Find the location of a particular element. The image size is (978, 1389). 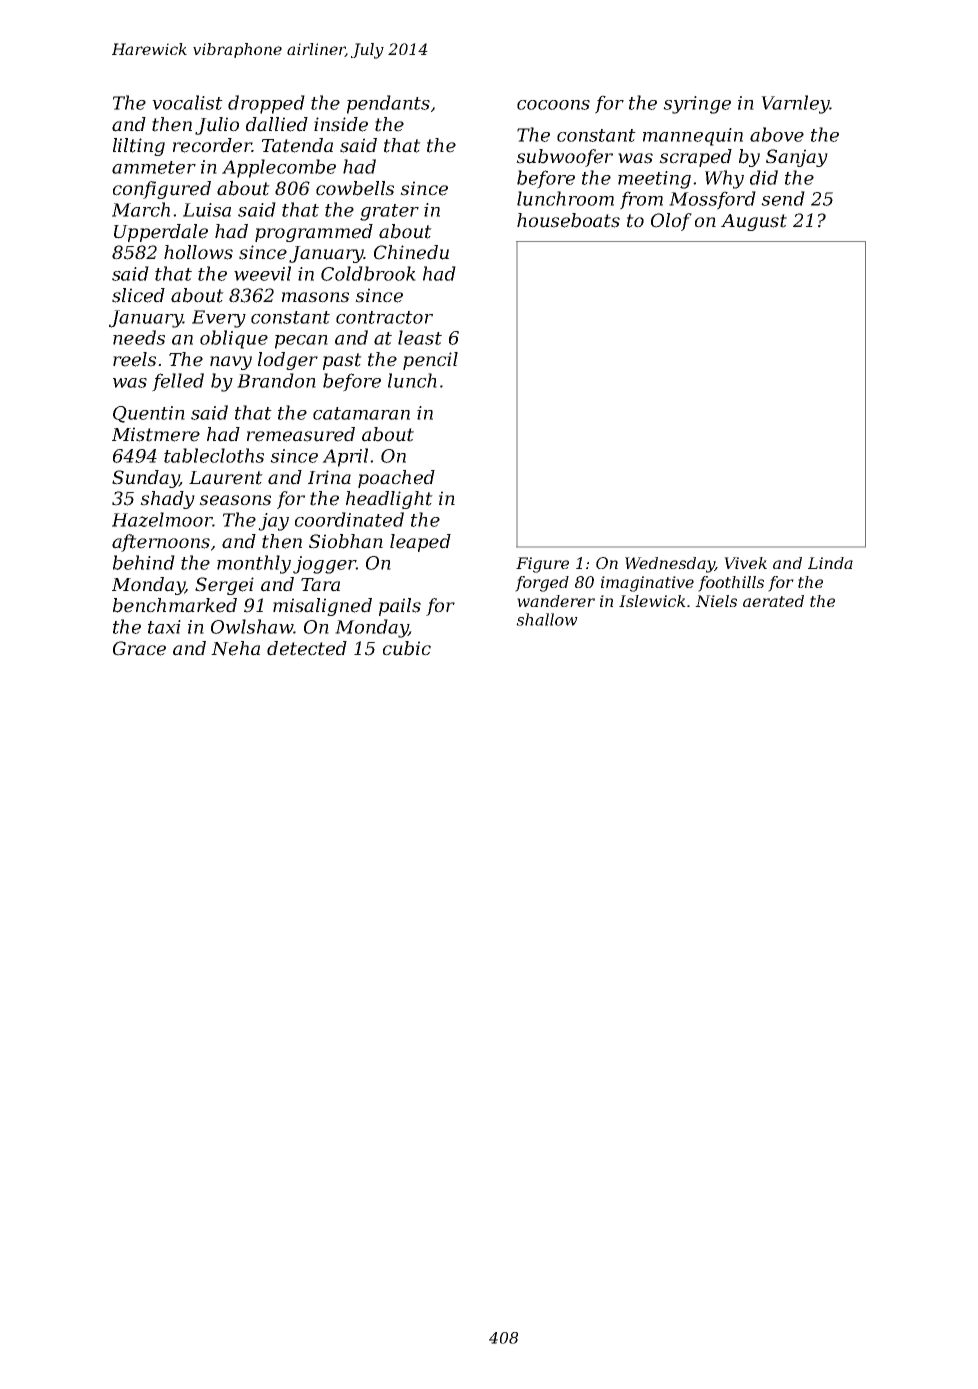

shallow is located at coordinates (547, 619).
